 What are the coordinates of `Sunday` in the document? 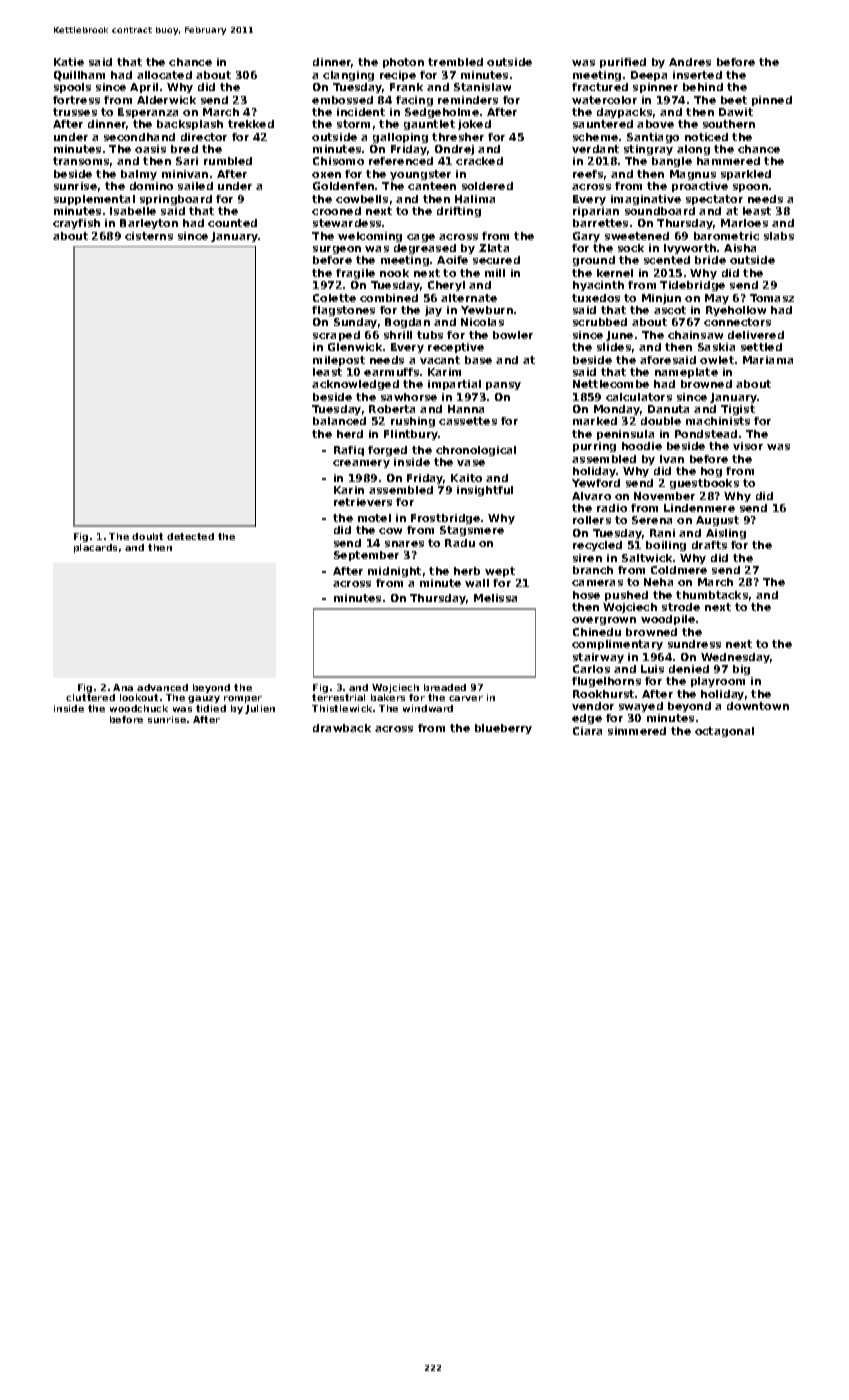 It's located at (355, 323).
